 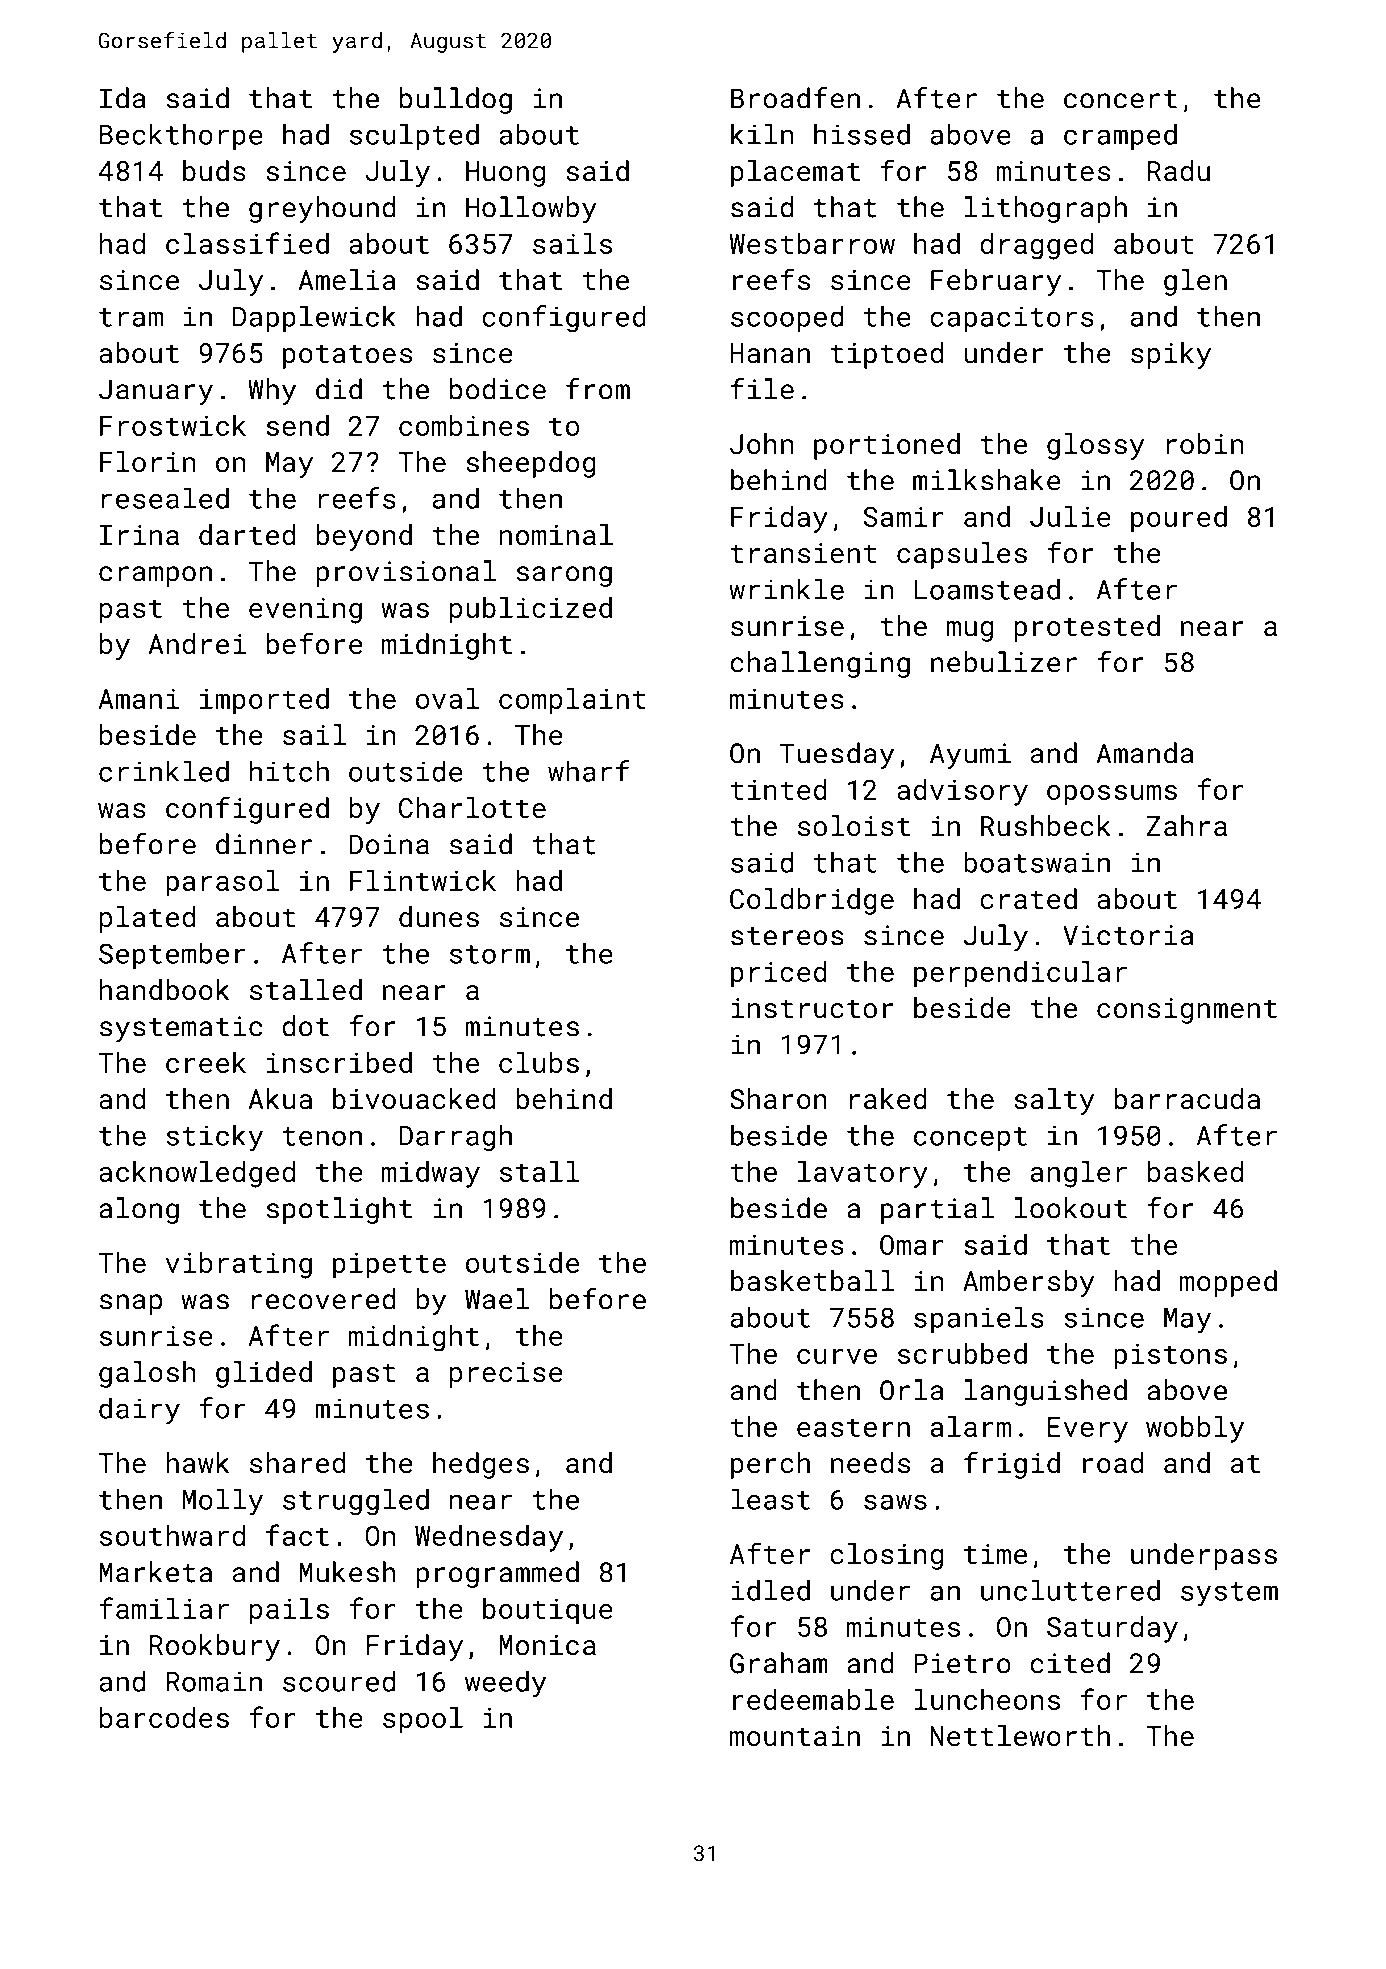 What do you see at coordinates (456, 100) in the screenshot?
I see `bulldog` at bounding box center [456, 100].
